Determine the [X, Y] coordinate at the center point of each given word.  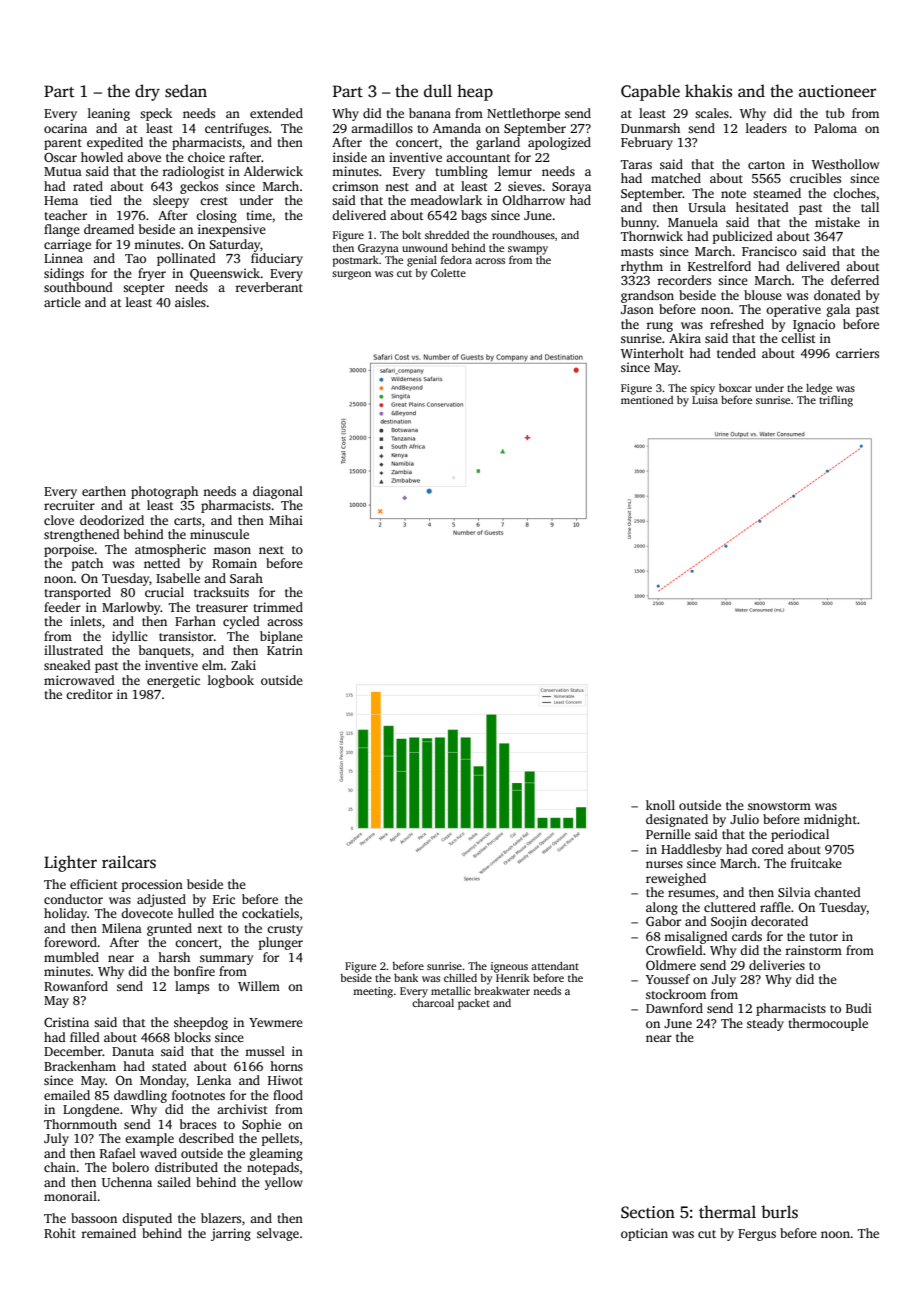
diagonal [278, 492]
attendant [555, 965]
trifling [836, 401]
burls [779, 1212]
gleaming [276, 1154]
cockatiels [270, 913]
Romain [234, 563]
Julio [744, 819]
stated [169, 1066]
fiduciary [277, 259]
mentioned [647, 400]
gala [838, 310]
